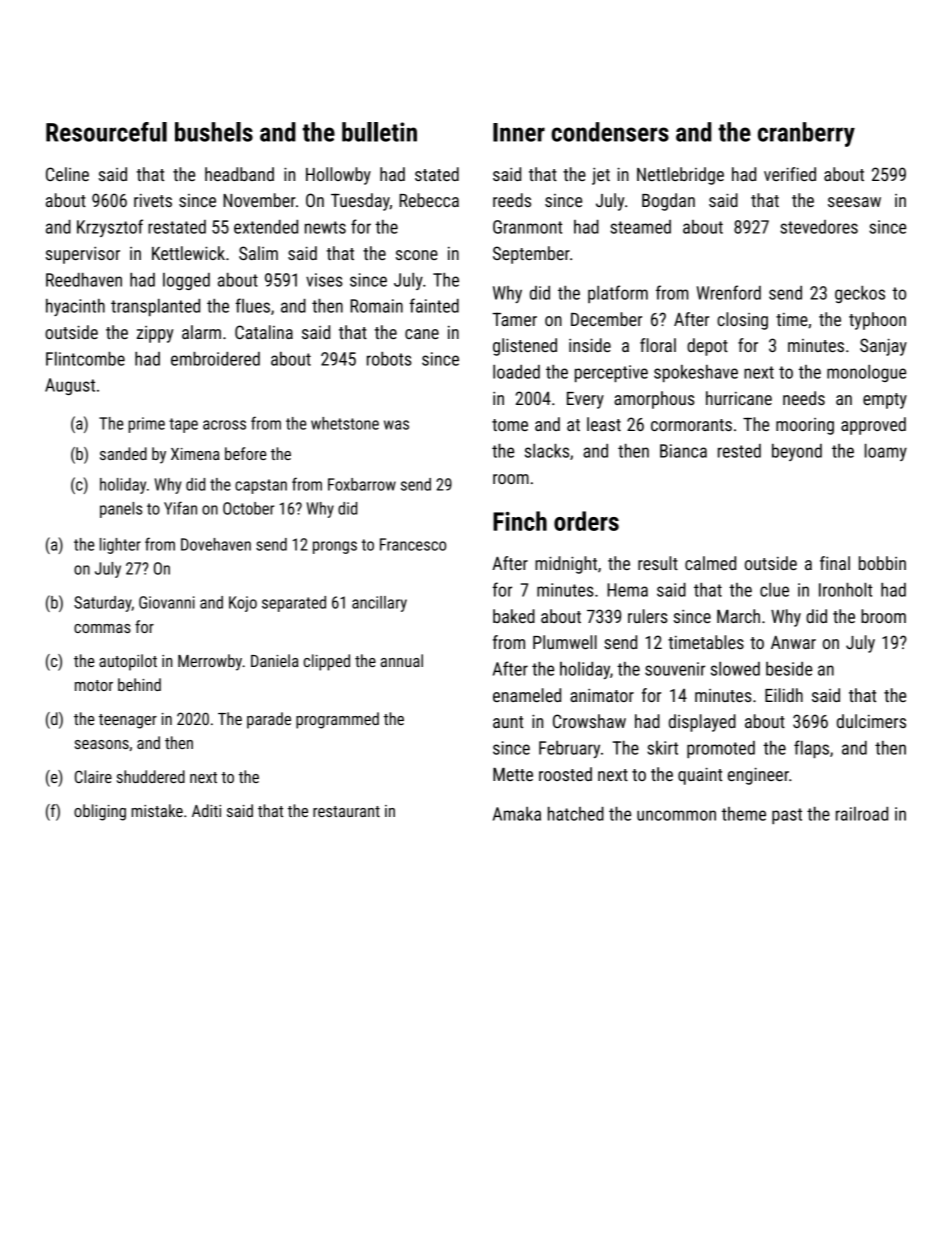 This screenshot has width=952, height=1233. Describe the element at coordinates (806, 134) in the screenshot. I see `cranberry` at that location.
